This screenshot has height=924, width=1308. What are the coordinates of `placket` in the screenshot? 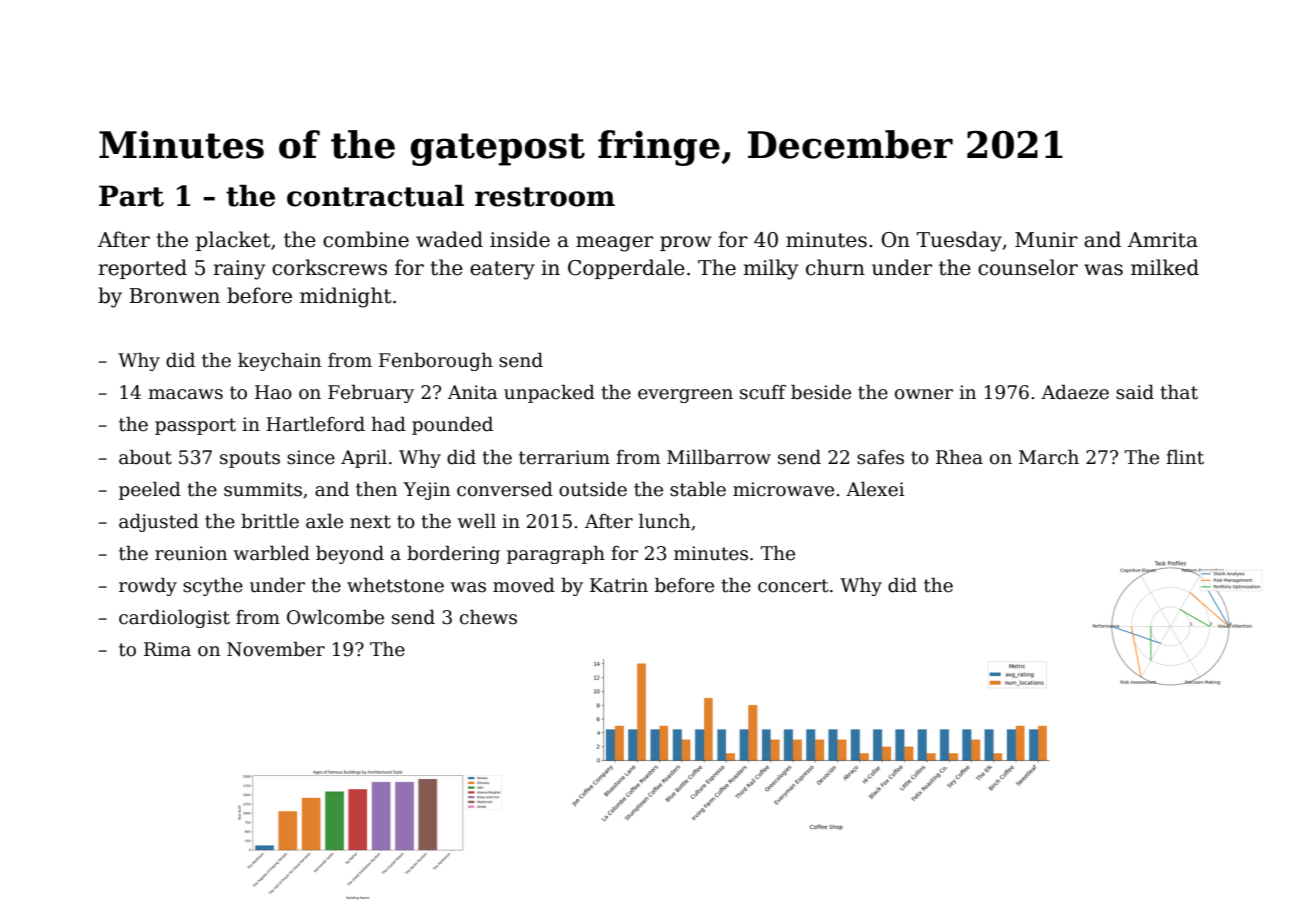 It's located at (233, 241).
